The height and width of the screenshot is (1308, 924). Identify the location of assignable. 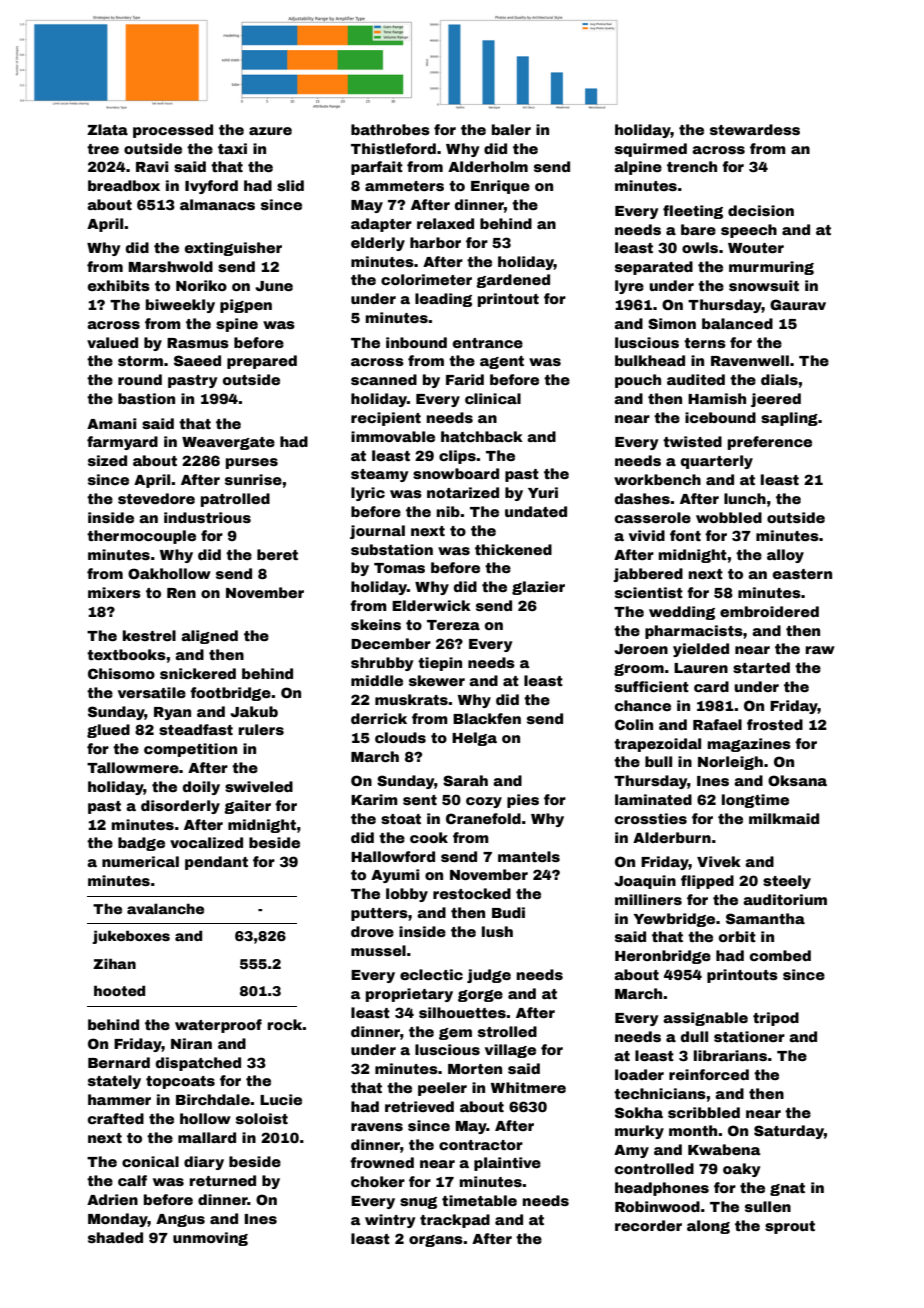
(705, 1019).
